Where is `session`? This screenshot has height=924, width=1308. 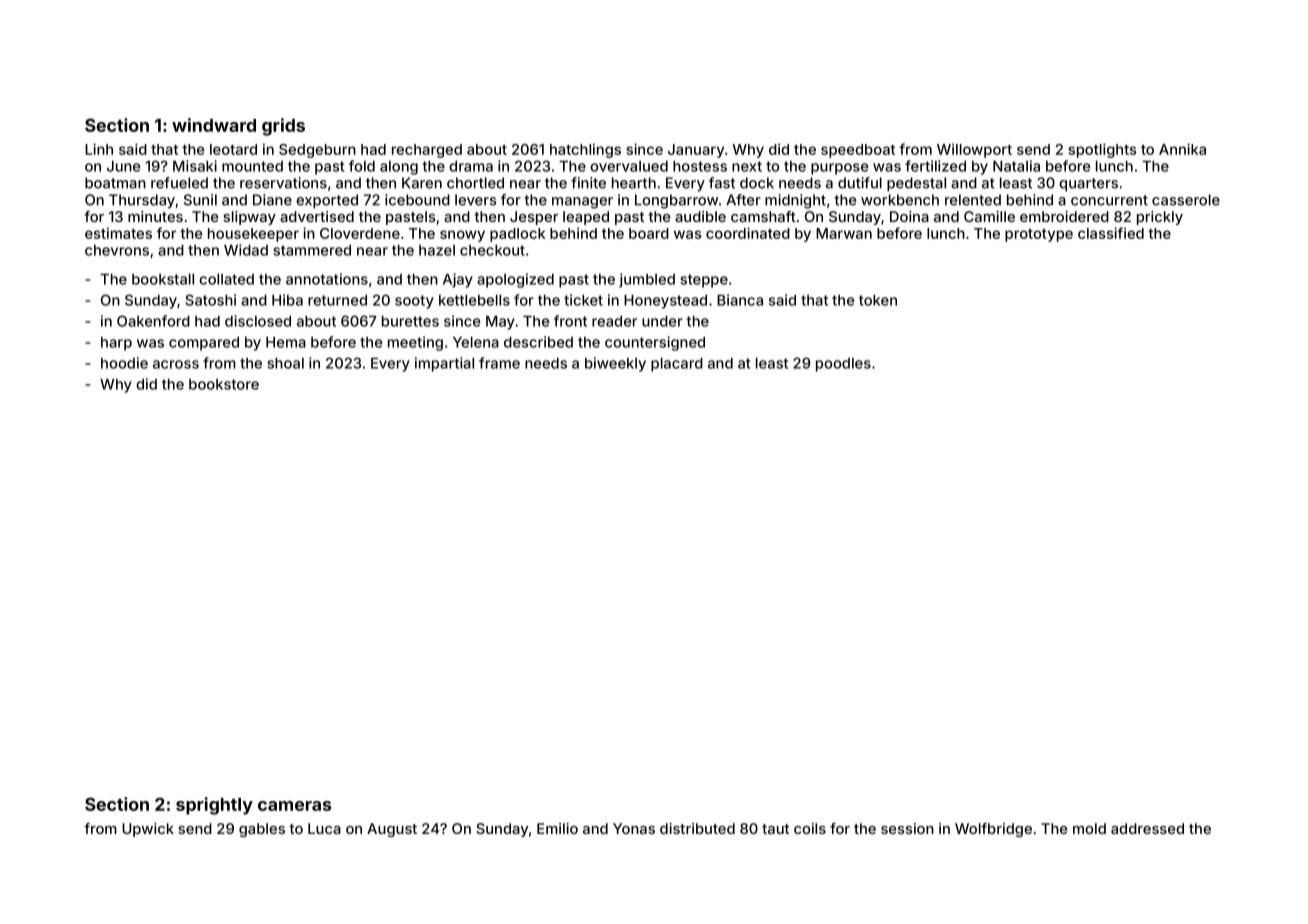 session is located at coordinates (907, 828).
